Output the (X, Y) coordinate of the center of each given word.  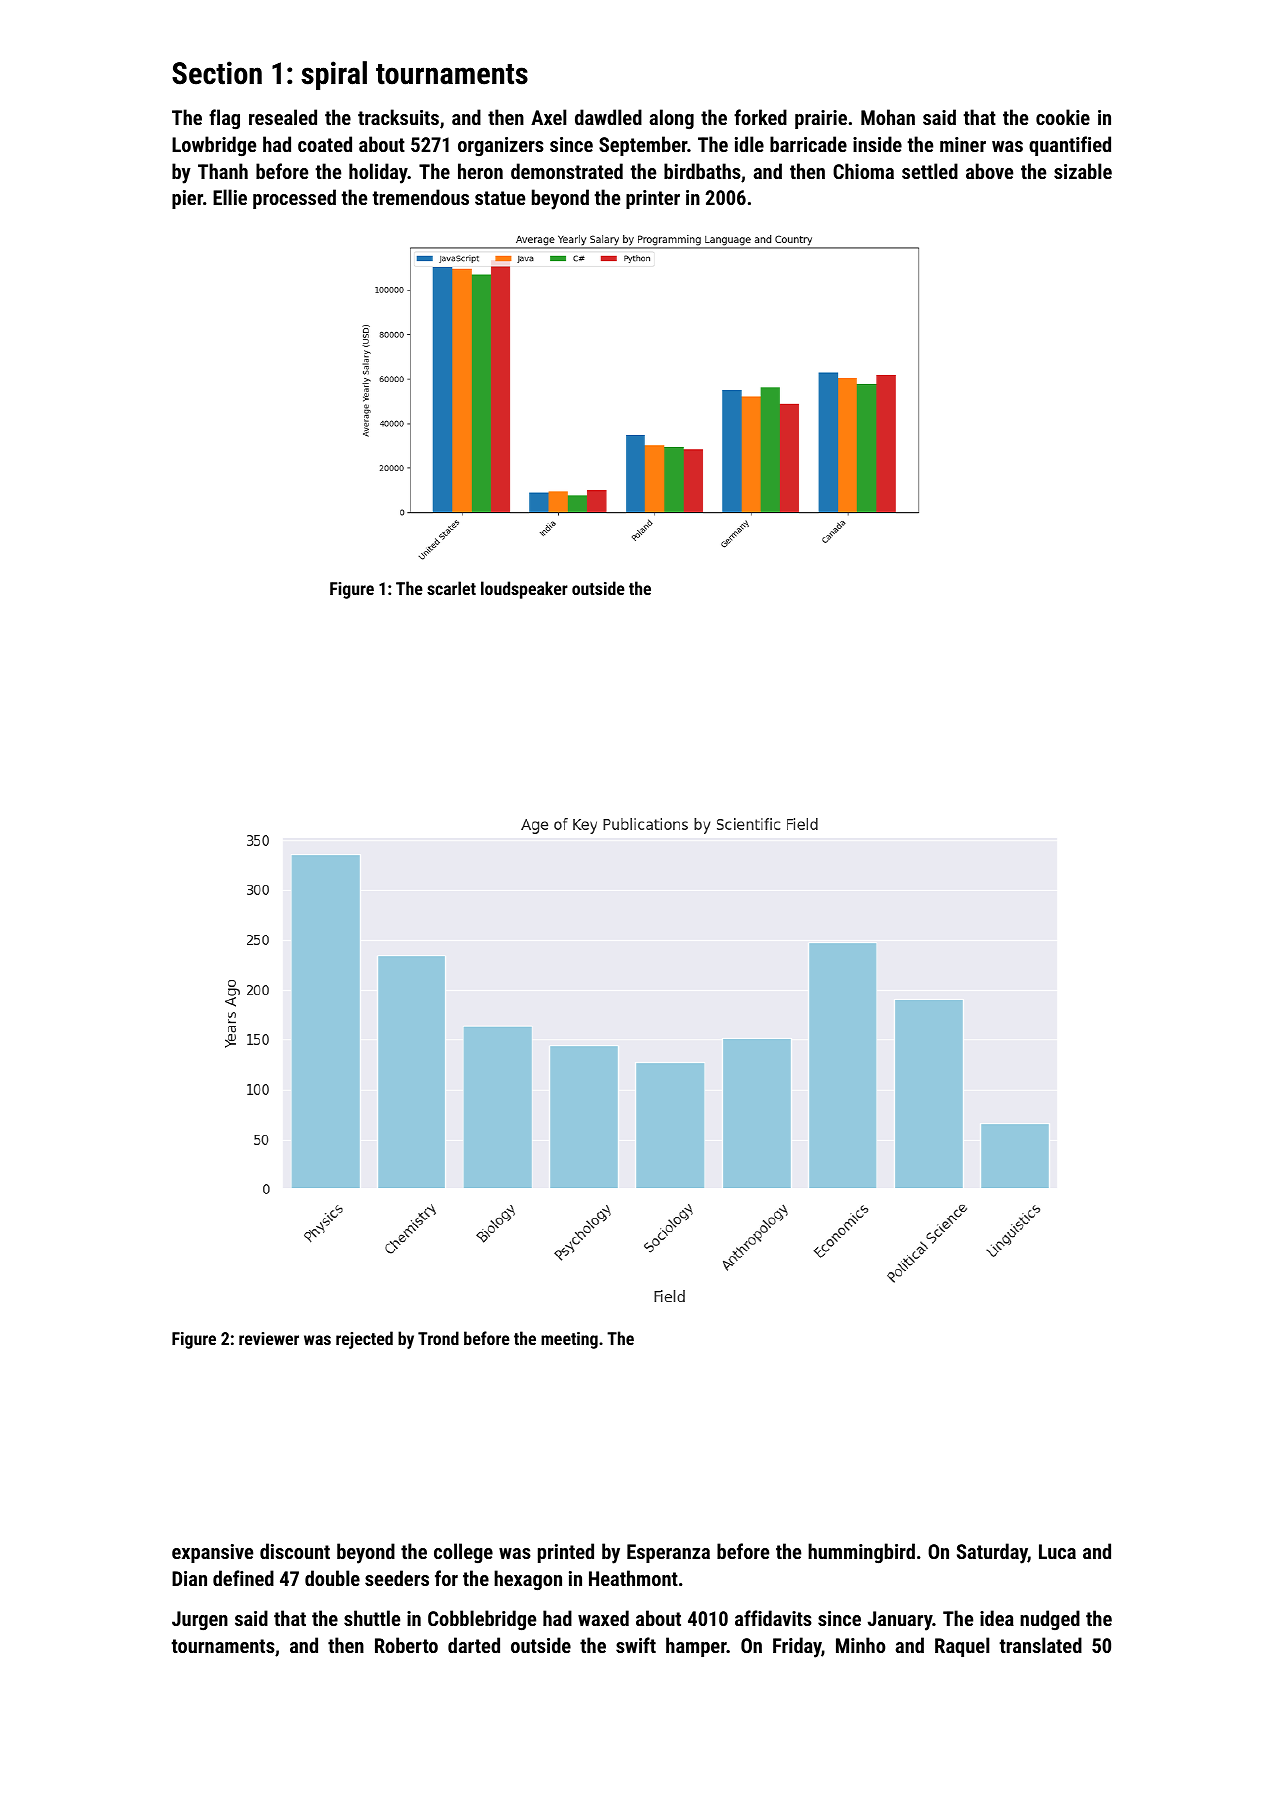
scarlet (451, 588)
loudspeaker (524, 590)
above (989, 171)
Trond (438, 1338)
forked (760, 117)
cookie (1063, 117)
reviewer (269, 1338)
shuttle (372, 1618)
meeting (569, 1340)
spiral (334, 75)
